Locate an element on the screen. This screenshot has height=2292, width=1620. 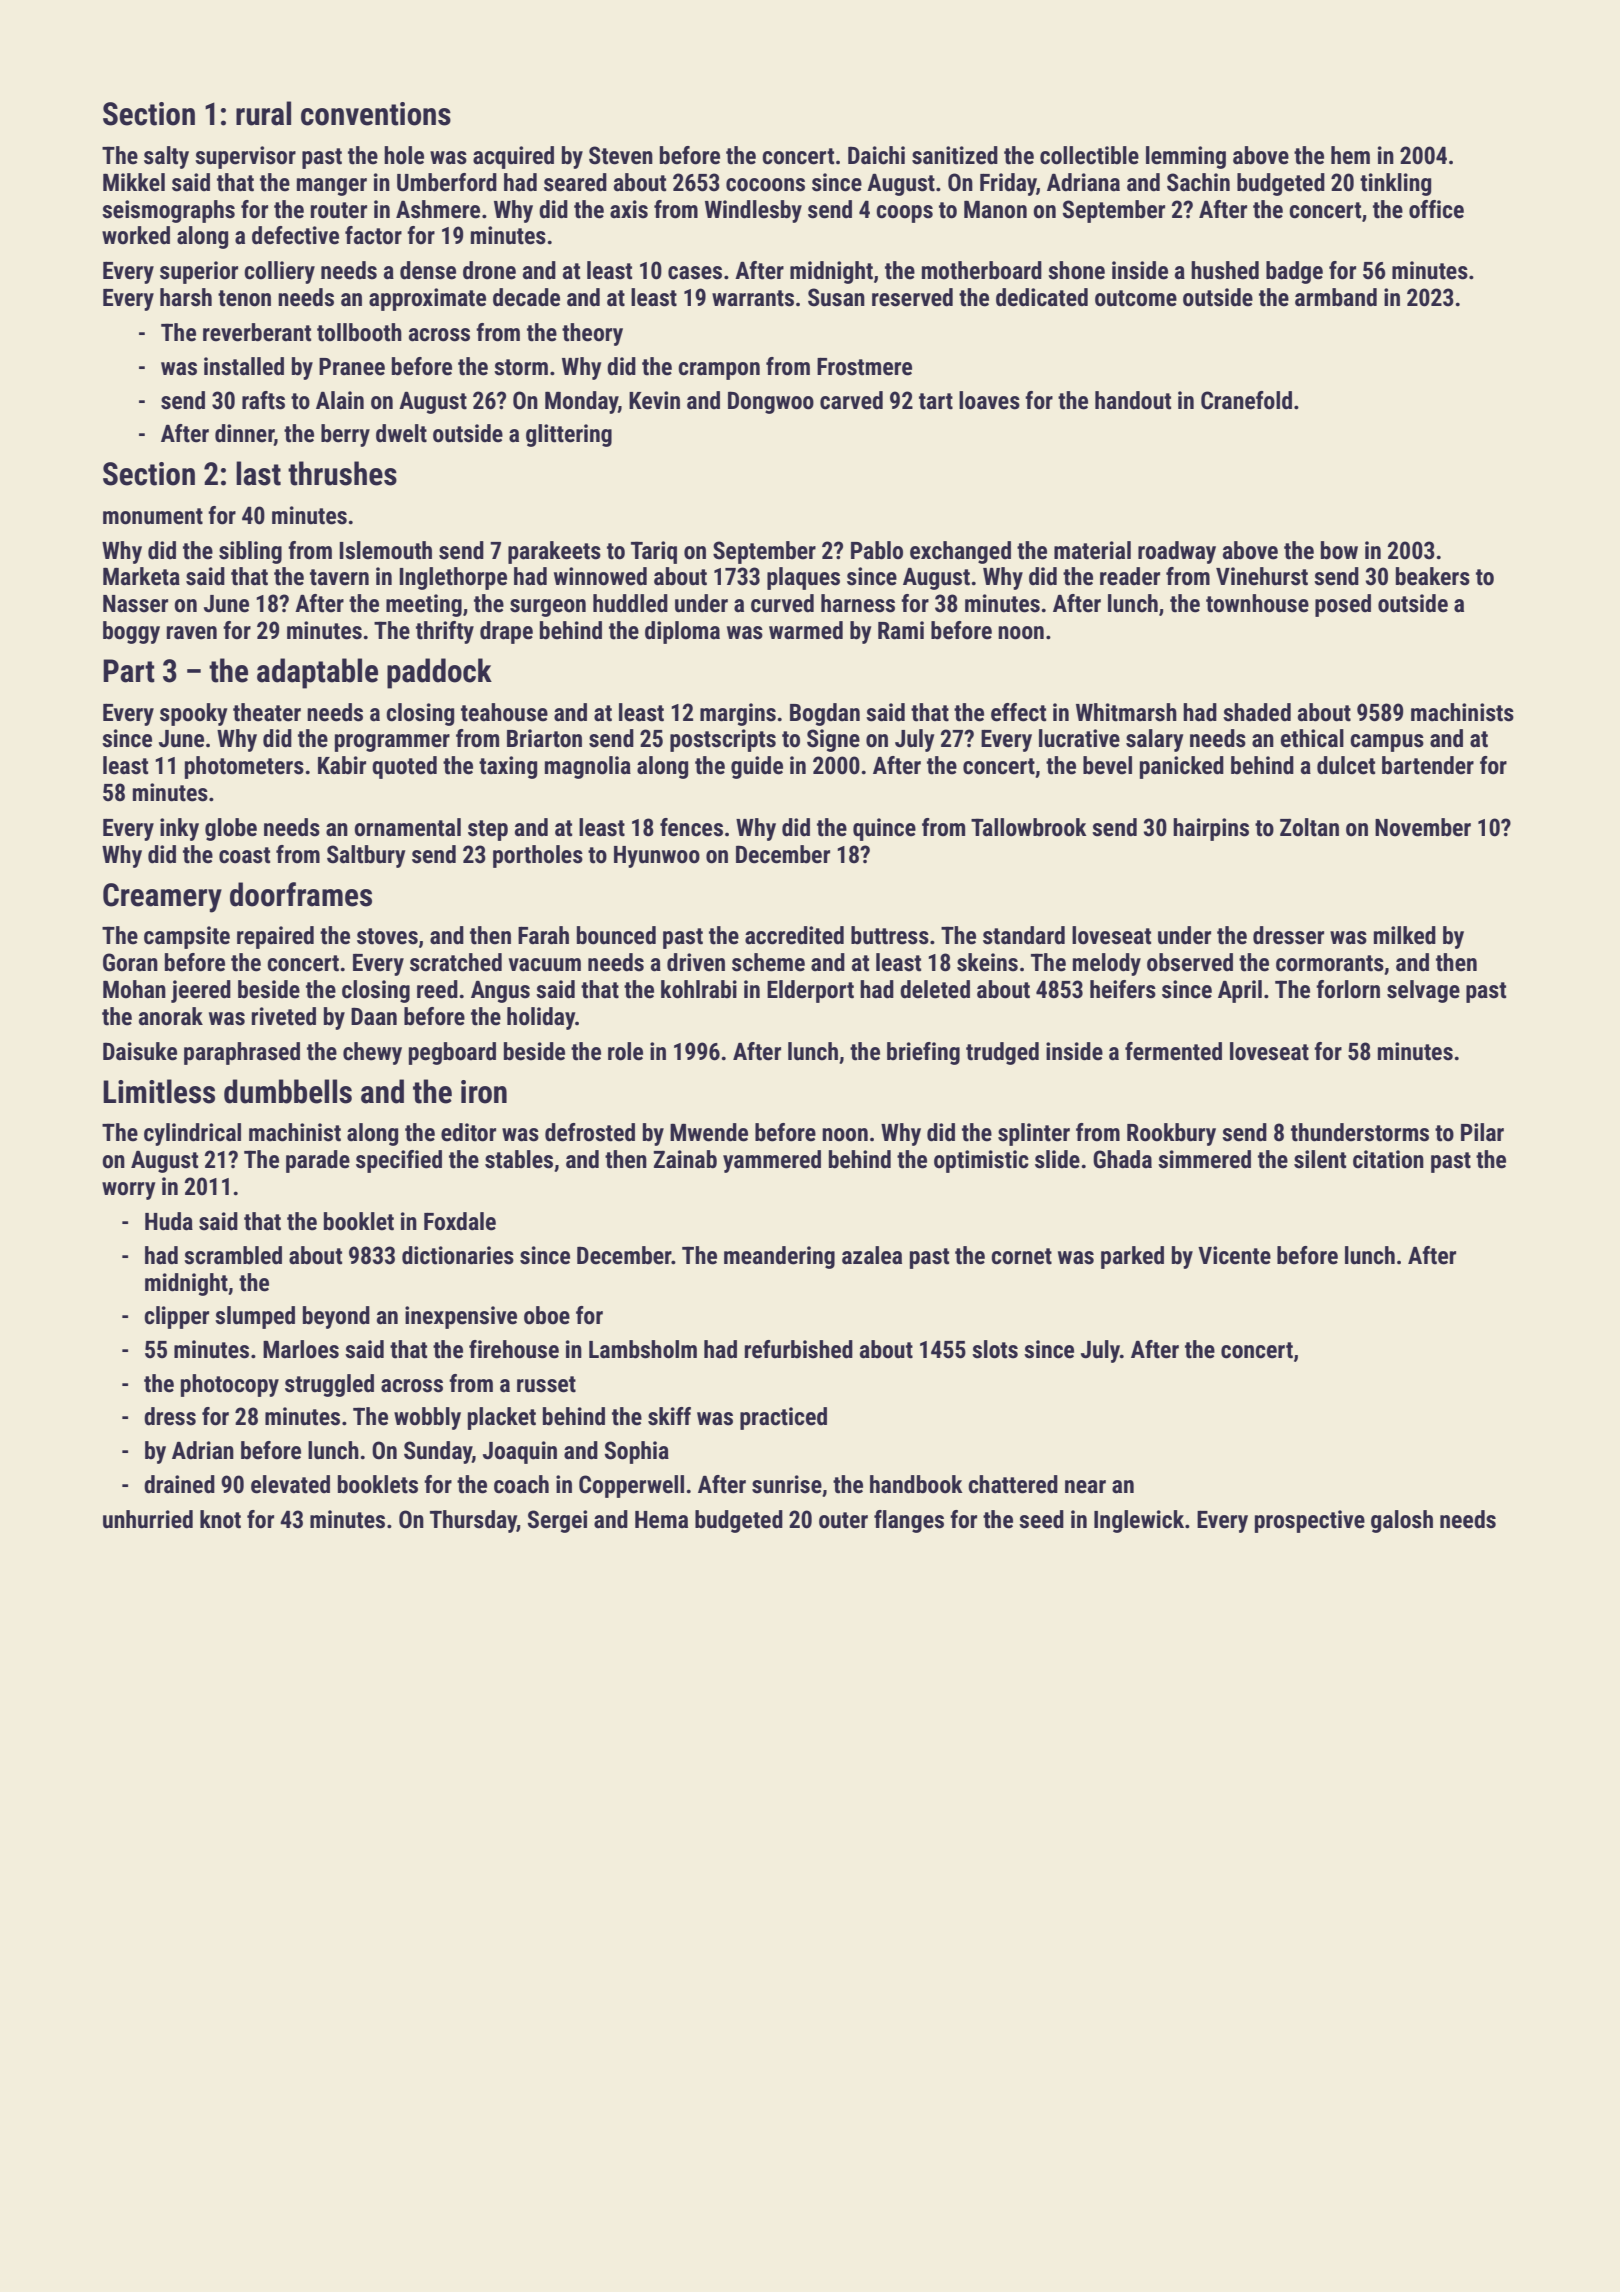
lemming is located at coordinates (1186, 157).
